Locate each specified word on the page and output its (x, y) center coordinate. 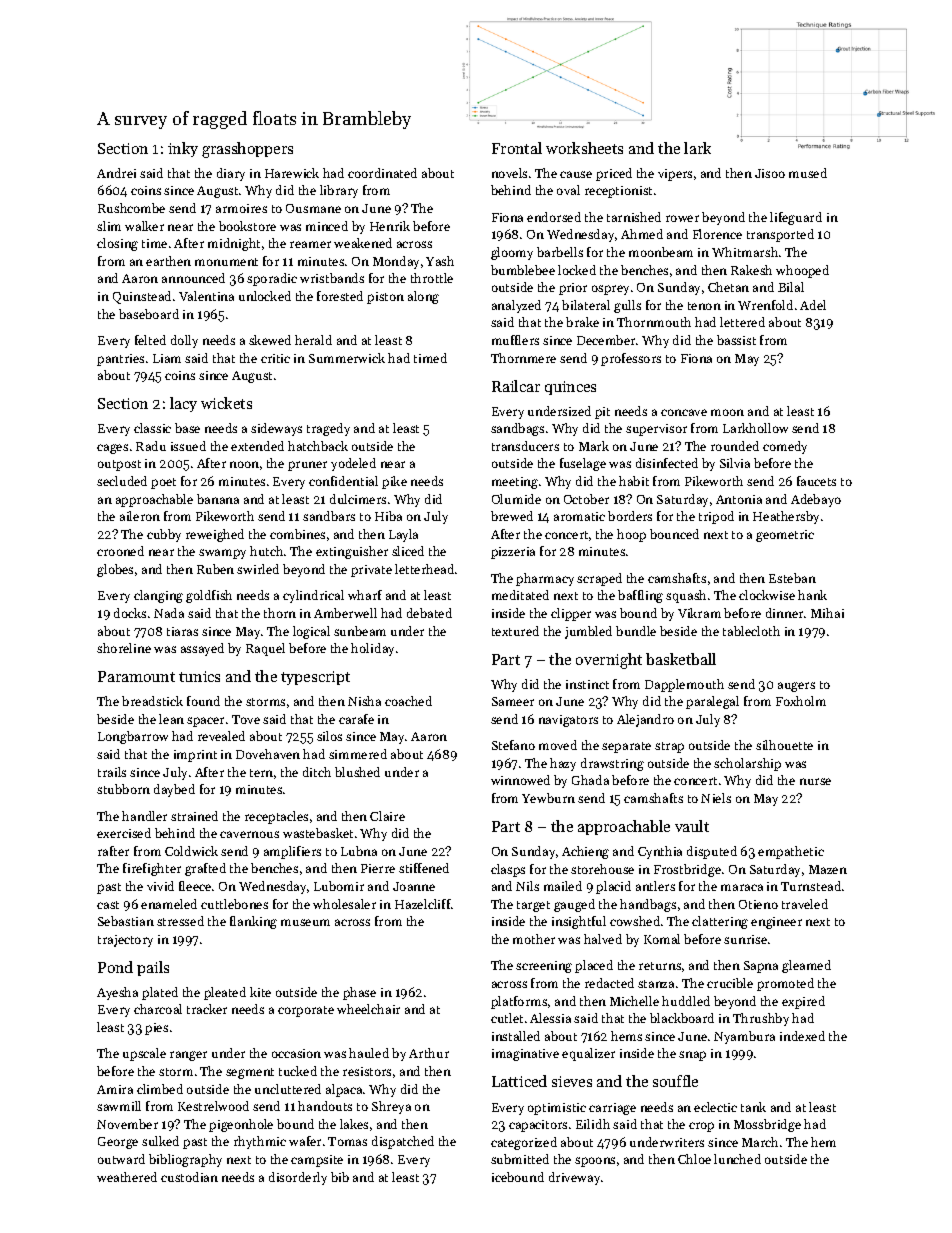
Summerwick (347, 358)
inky (183, 149)
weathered (127, 1177)
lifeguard (796, 218)
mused (808, 173)
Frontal (517, 148)
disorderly (298, 1178)
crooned (120, 551)
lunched (737, 1159)
